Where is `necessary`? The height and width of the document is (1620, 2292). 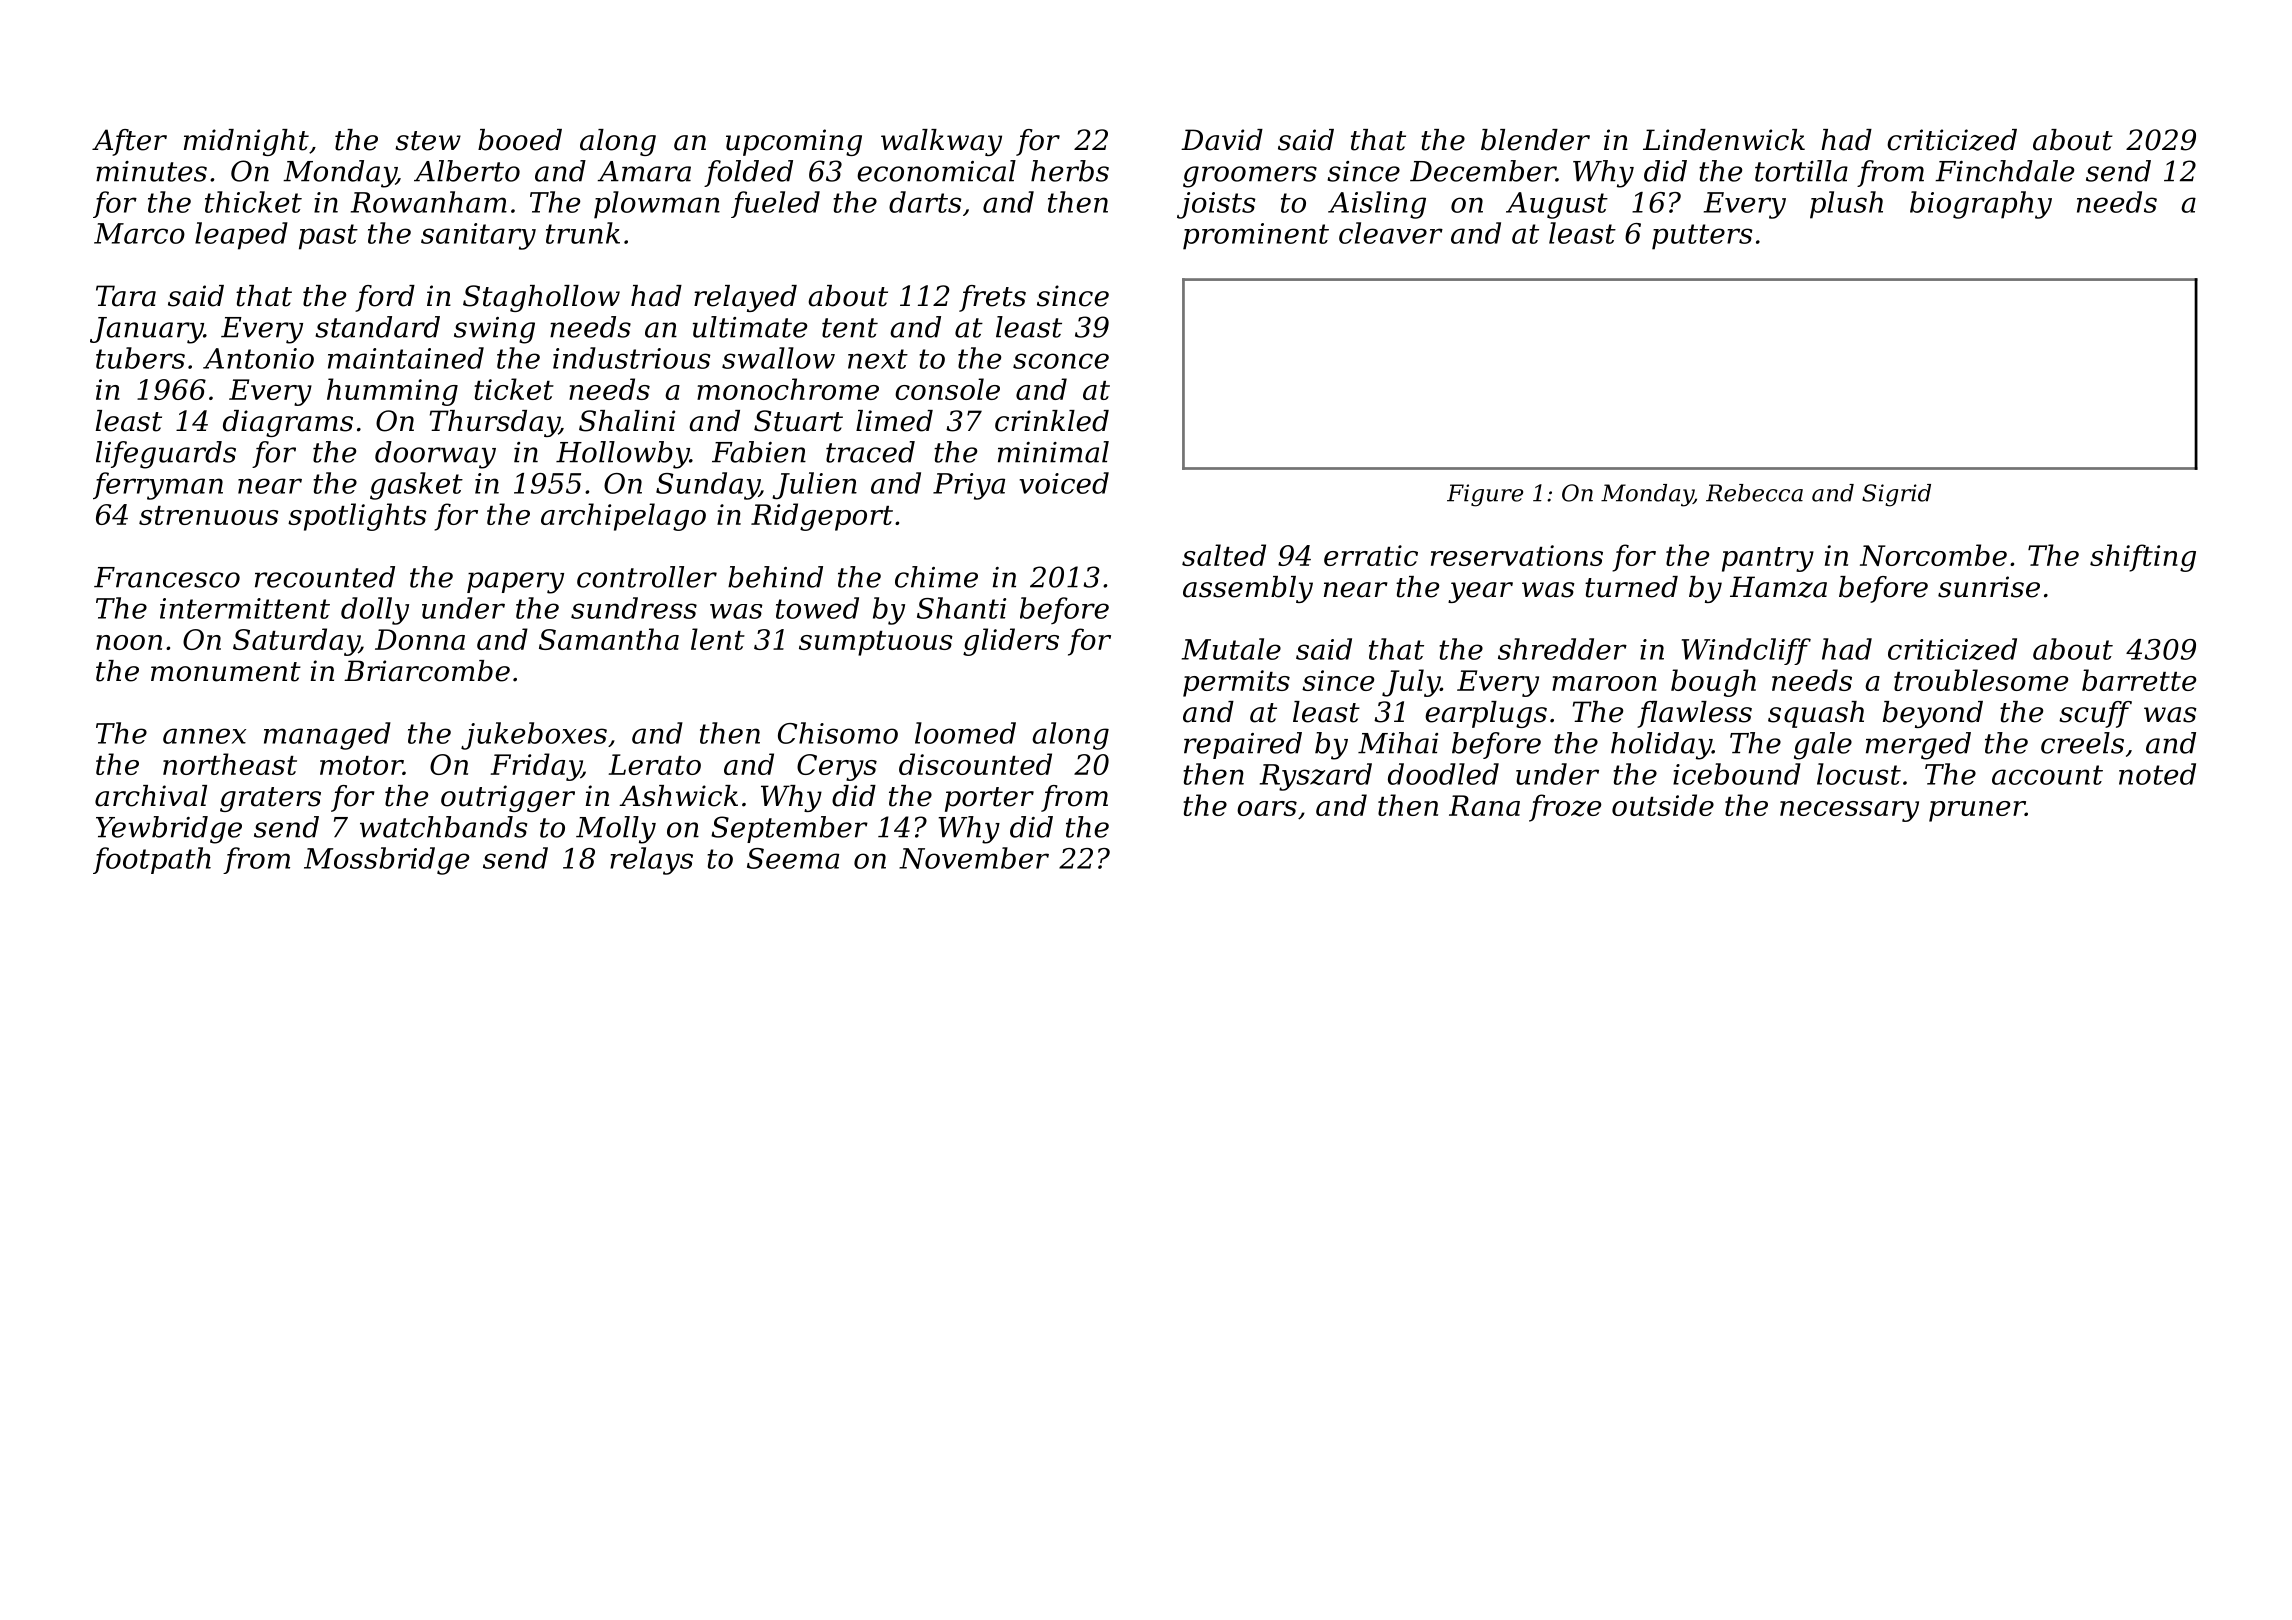
necessary is located at coordinates (1849, 811).
